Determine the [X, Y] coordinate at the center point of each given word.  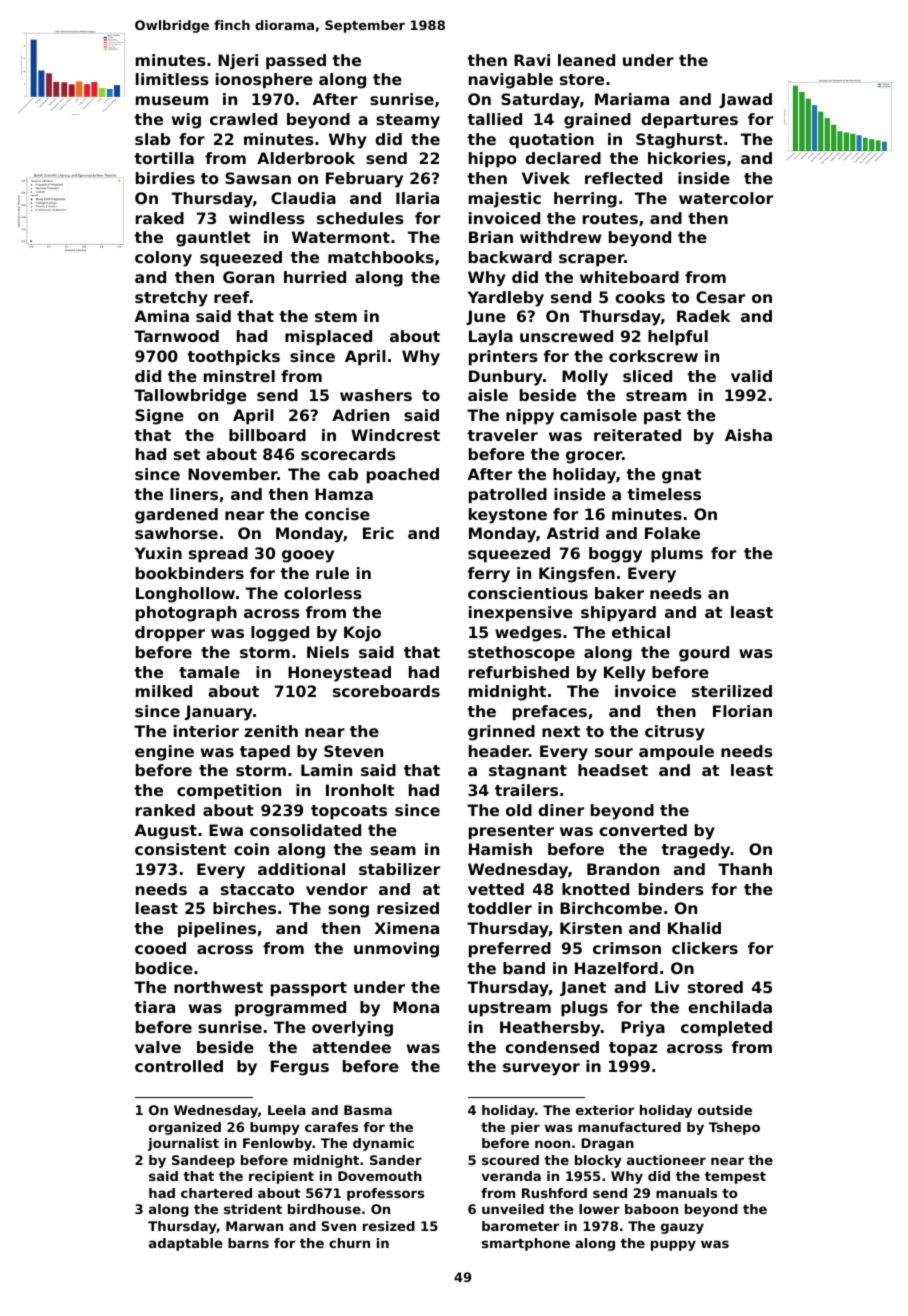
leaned [586, 60]
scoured [510, 1160]
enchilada [730, 1007]
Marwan [254, 1226]
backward [510, 257]
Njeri [238, 62]
